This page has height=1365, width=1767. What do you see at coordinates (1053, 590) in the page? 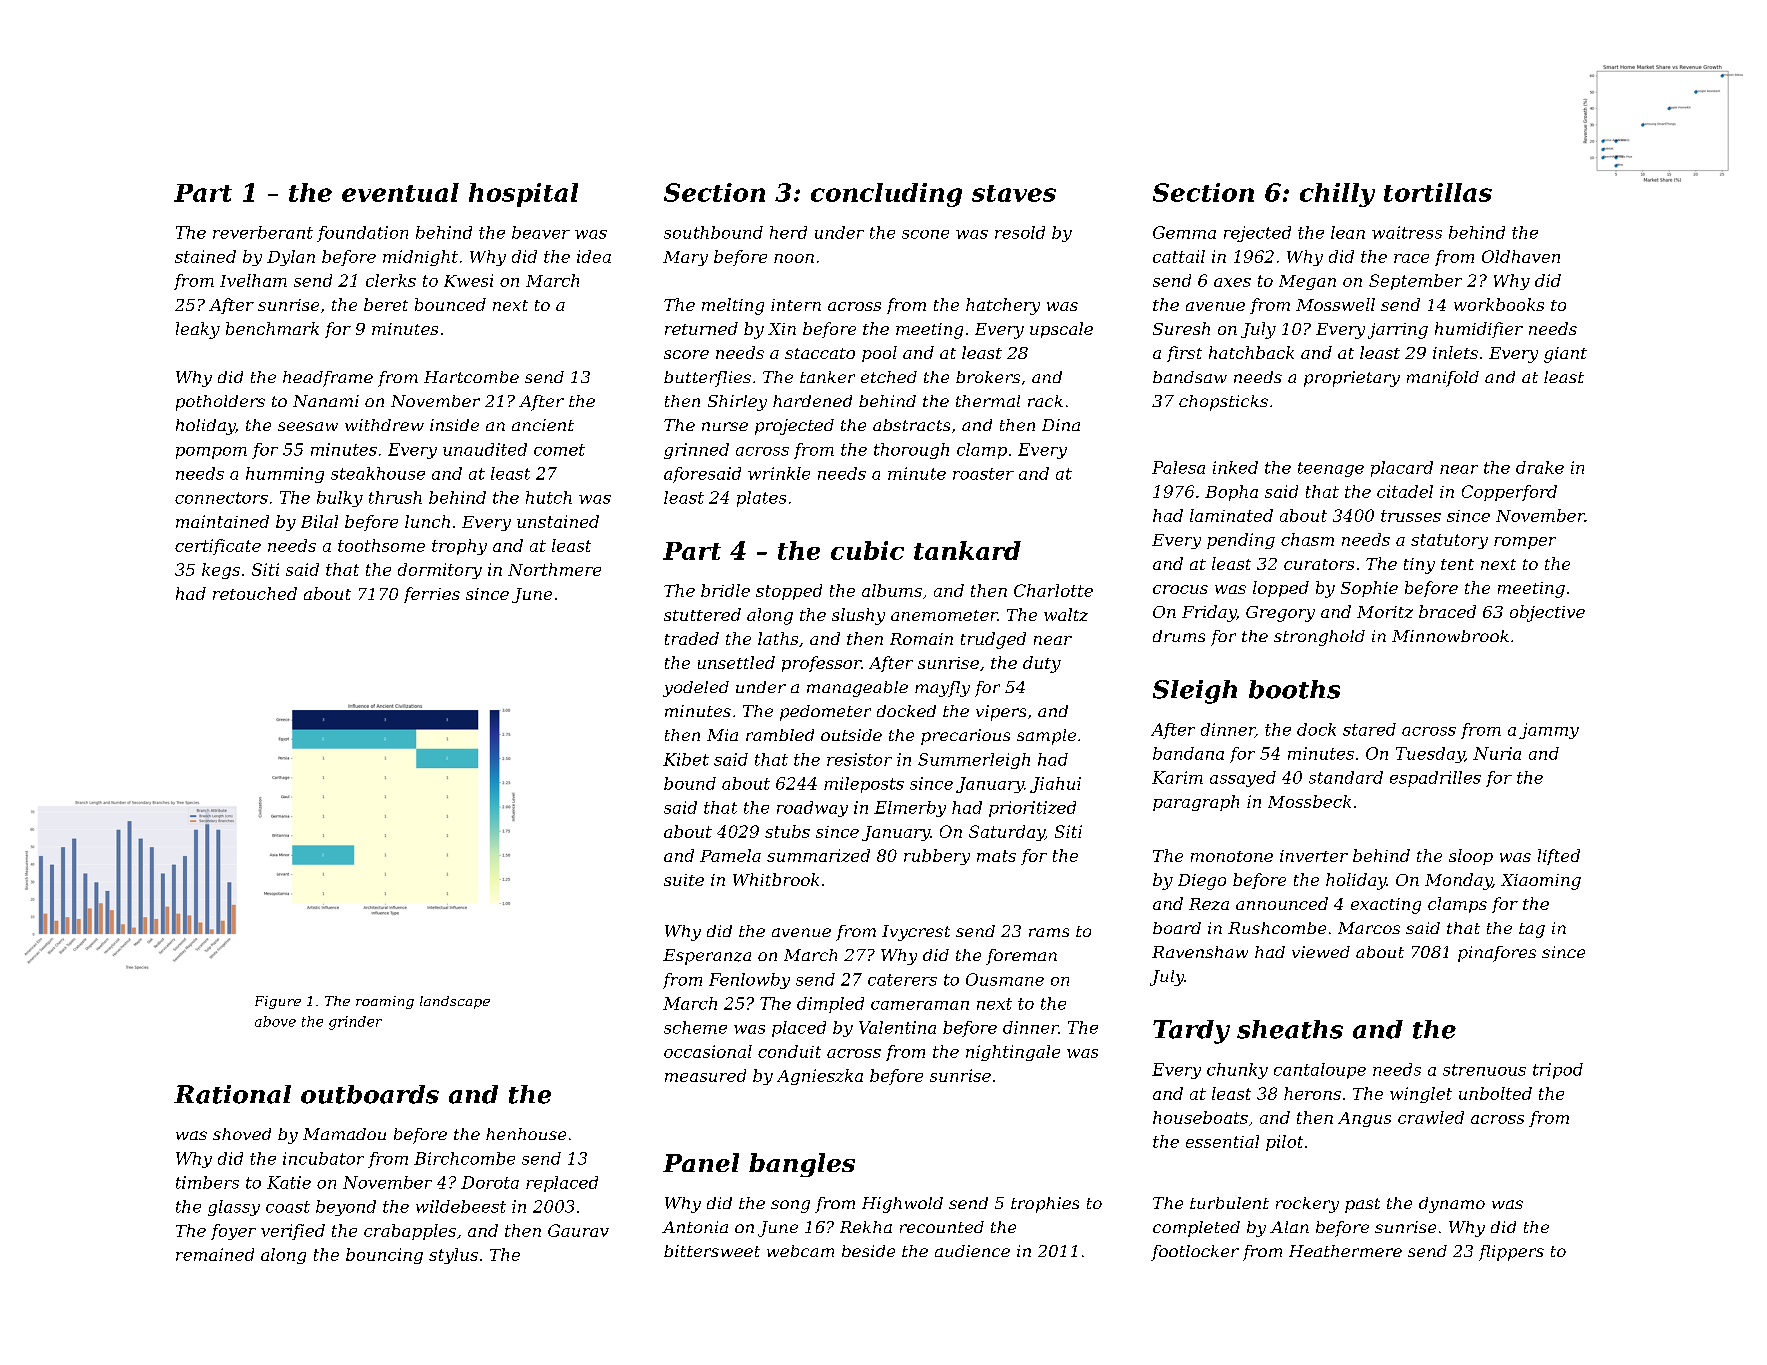
I see `Charlotte` at bounding box center [1053, 590].
